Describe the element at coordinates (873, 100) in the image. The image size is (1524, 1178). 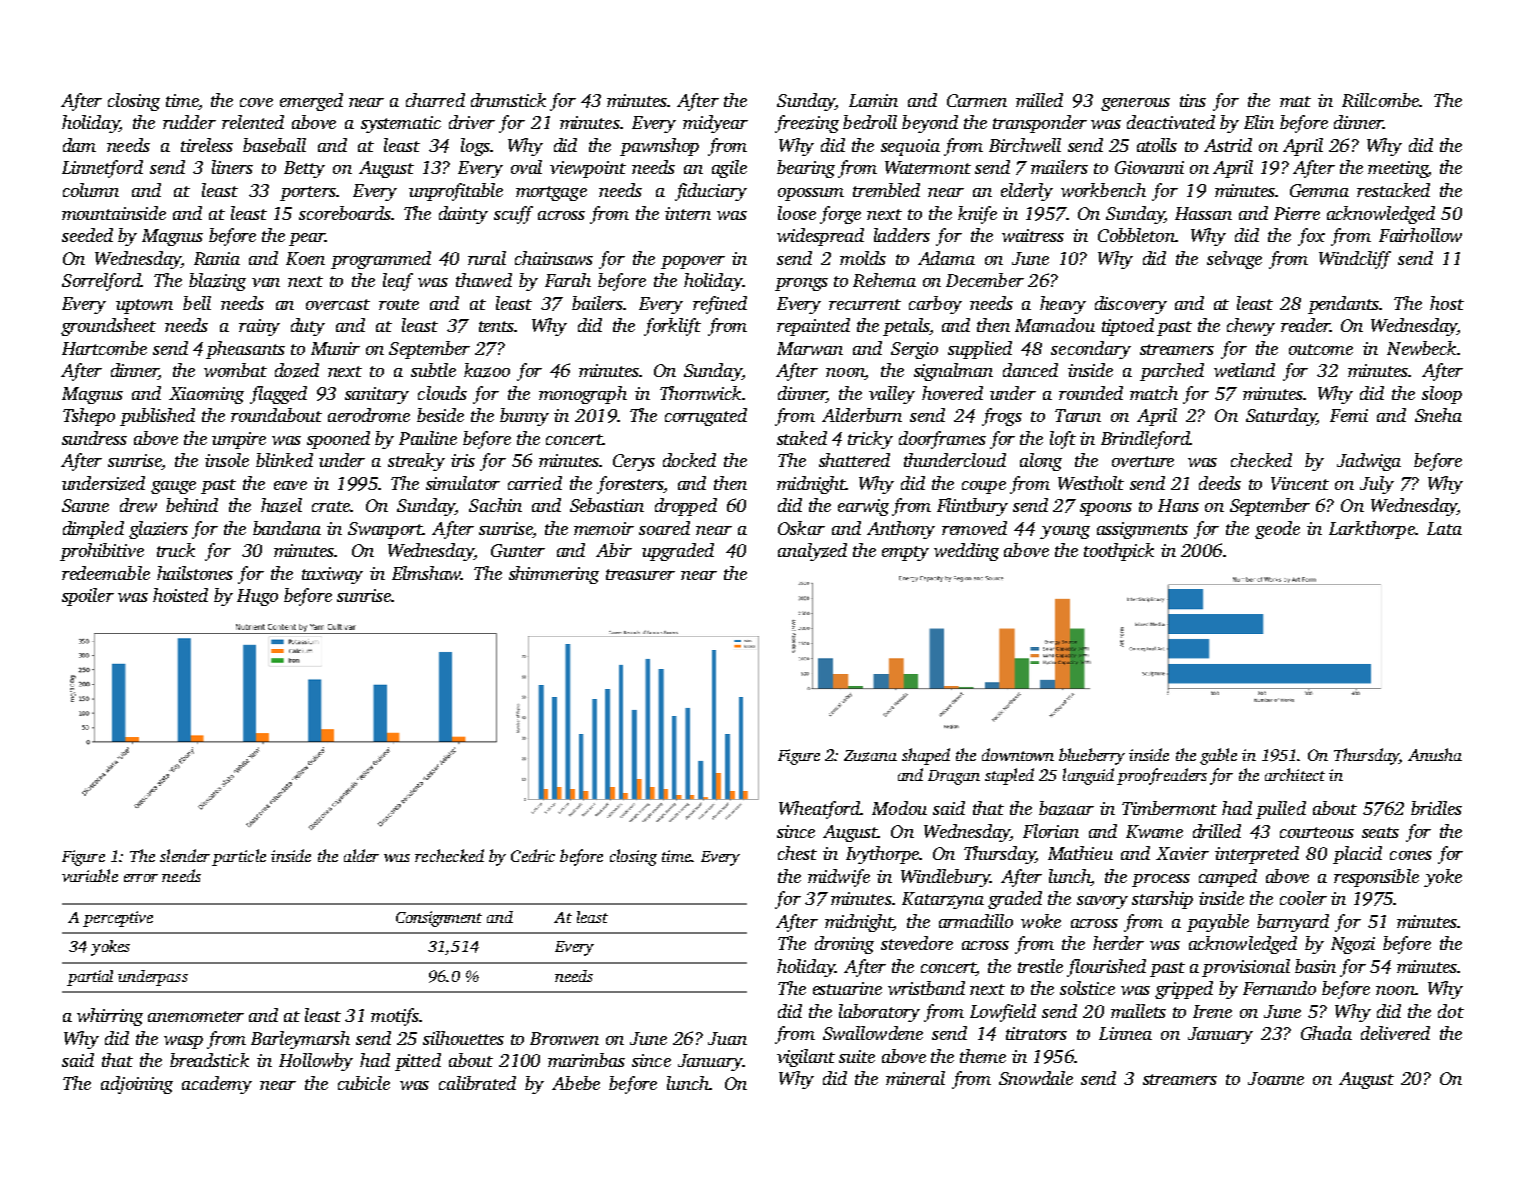
I see `Lamin` at that location.
